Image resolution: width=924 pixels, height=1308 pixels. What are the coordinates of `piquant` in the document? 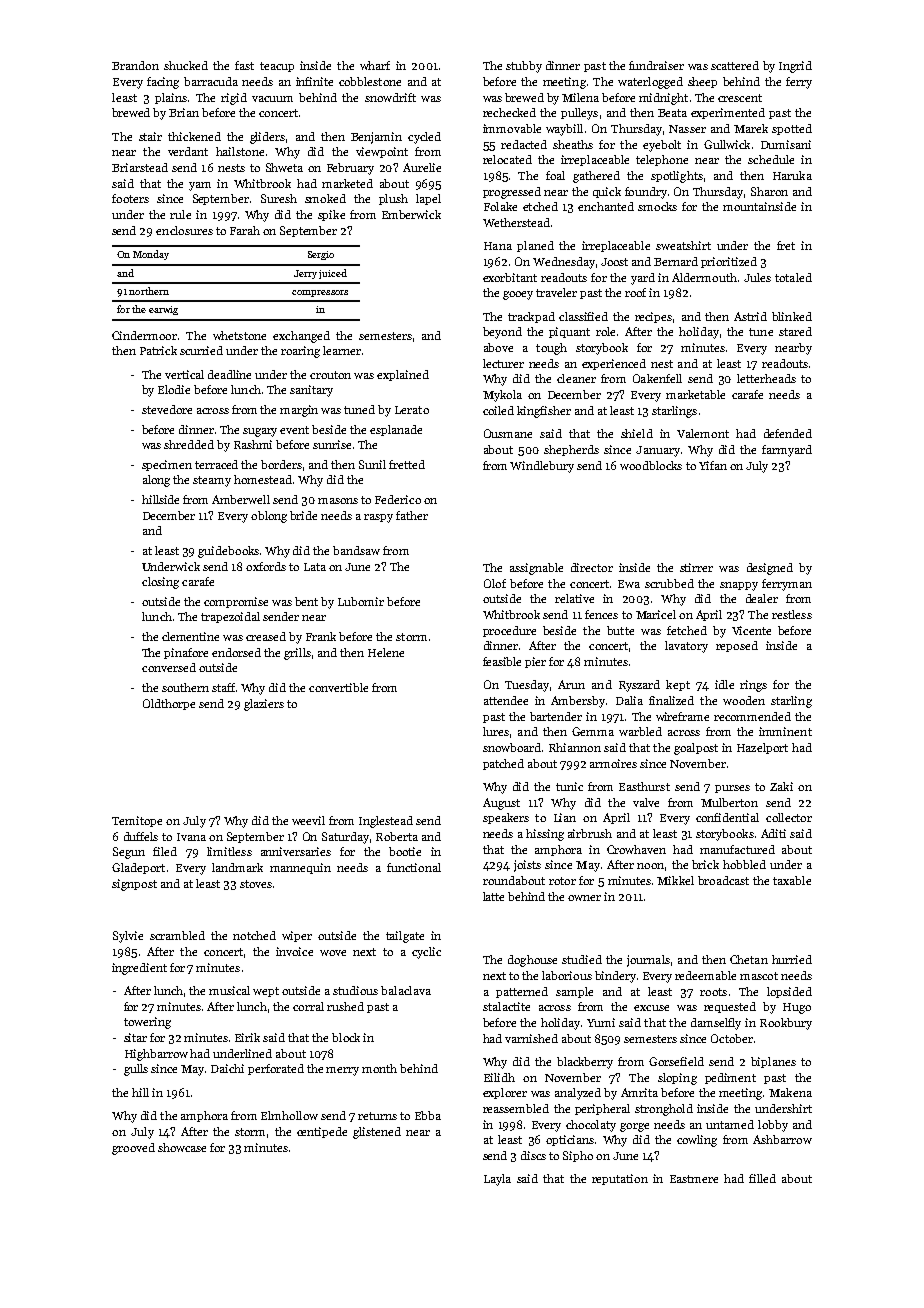 It's located at (569, 332).
